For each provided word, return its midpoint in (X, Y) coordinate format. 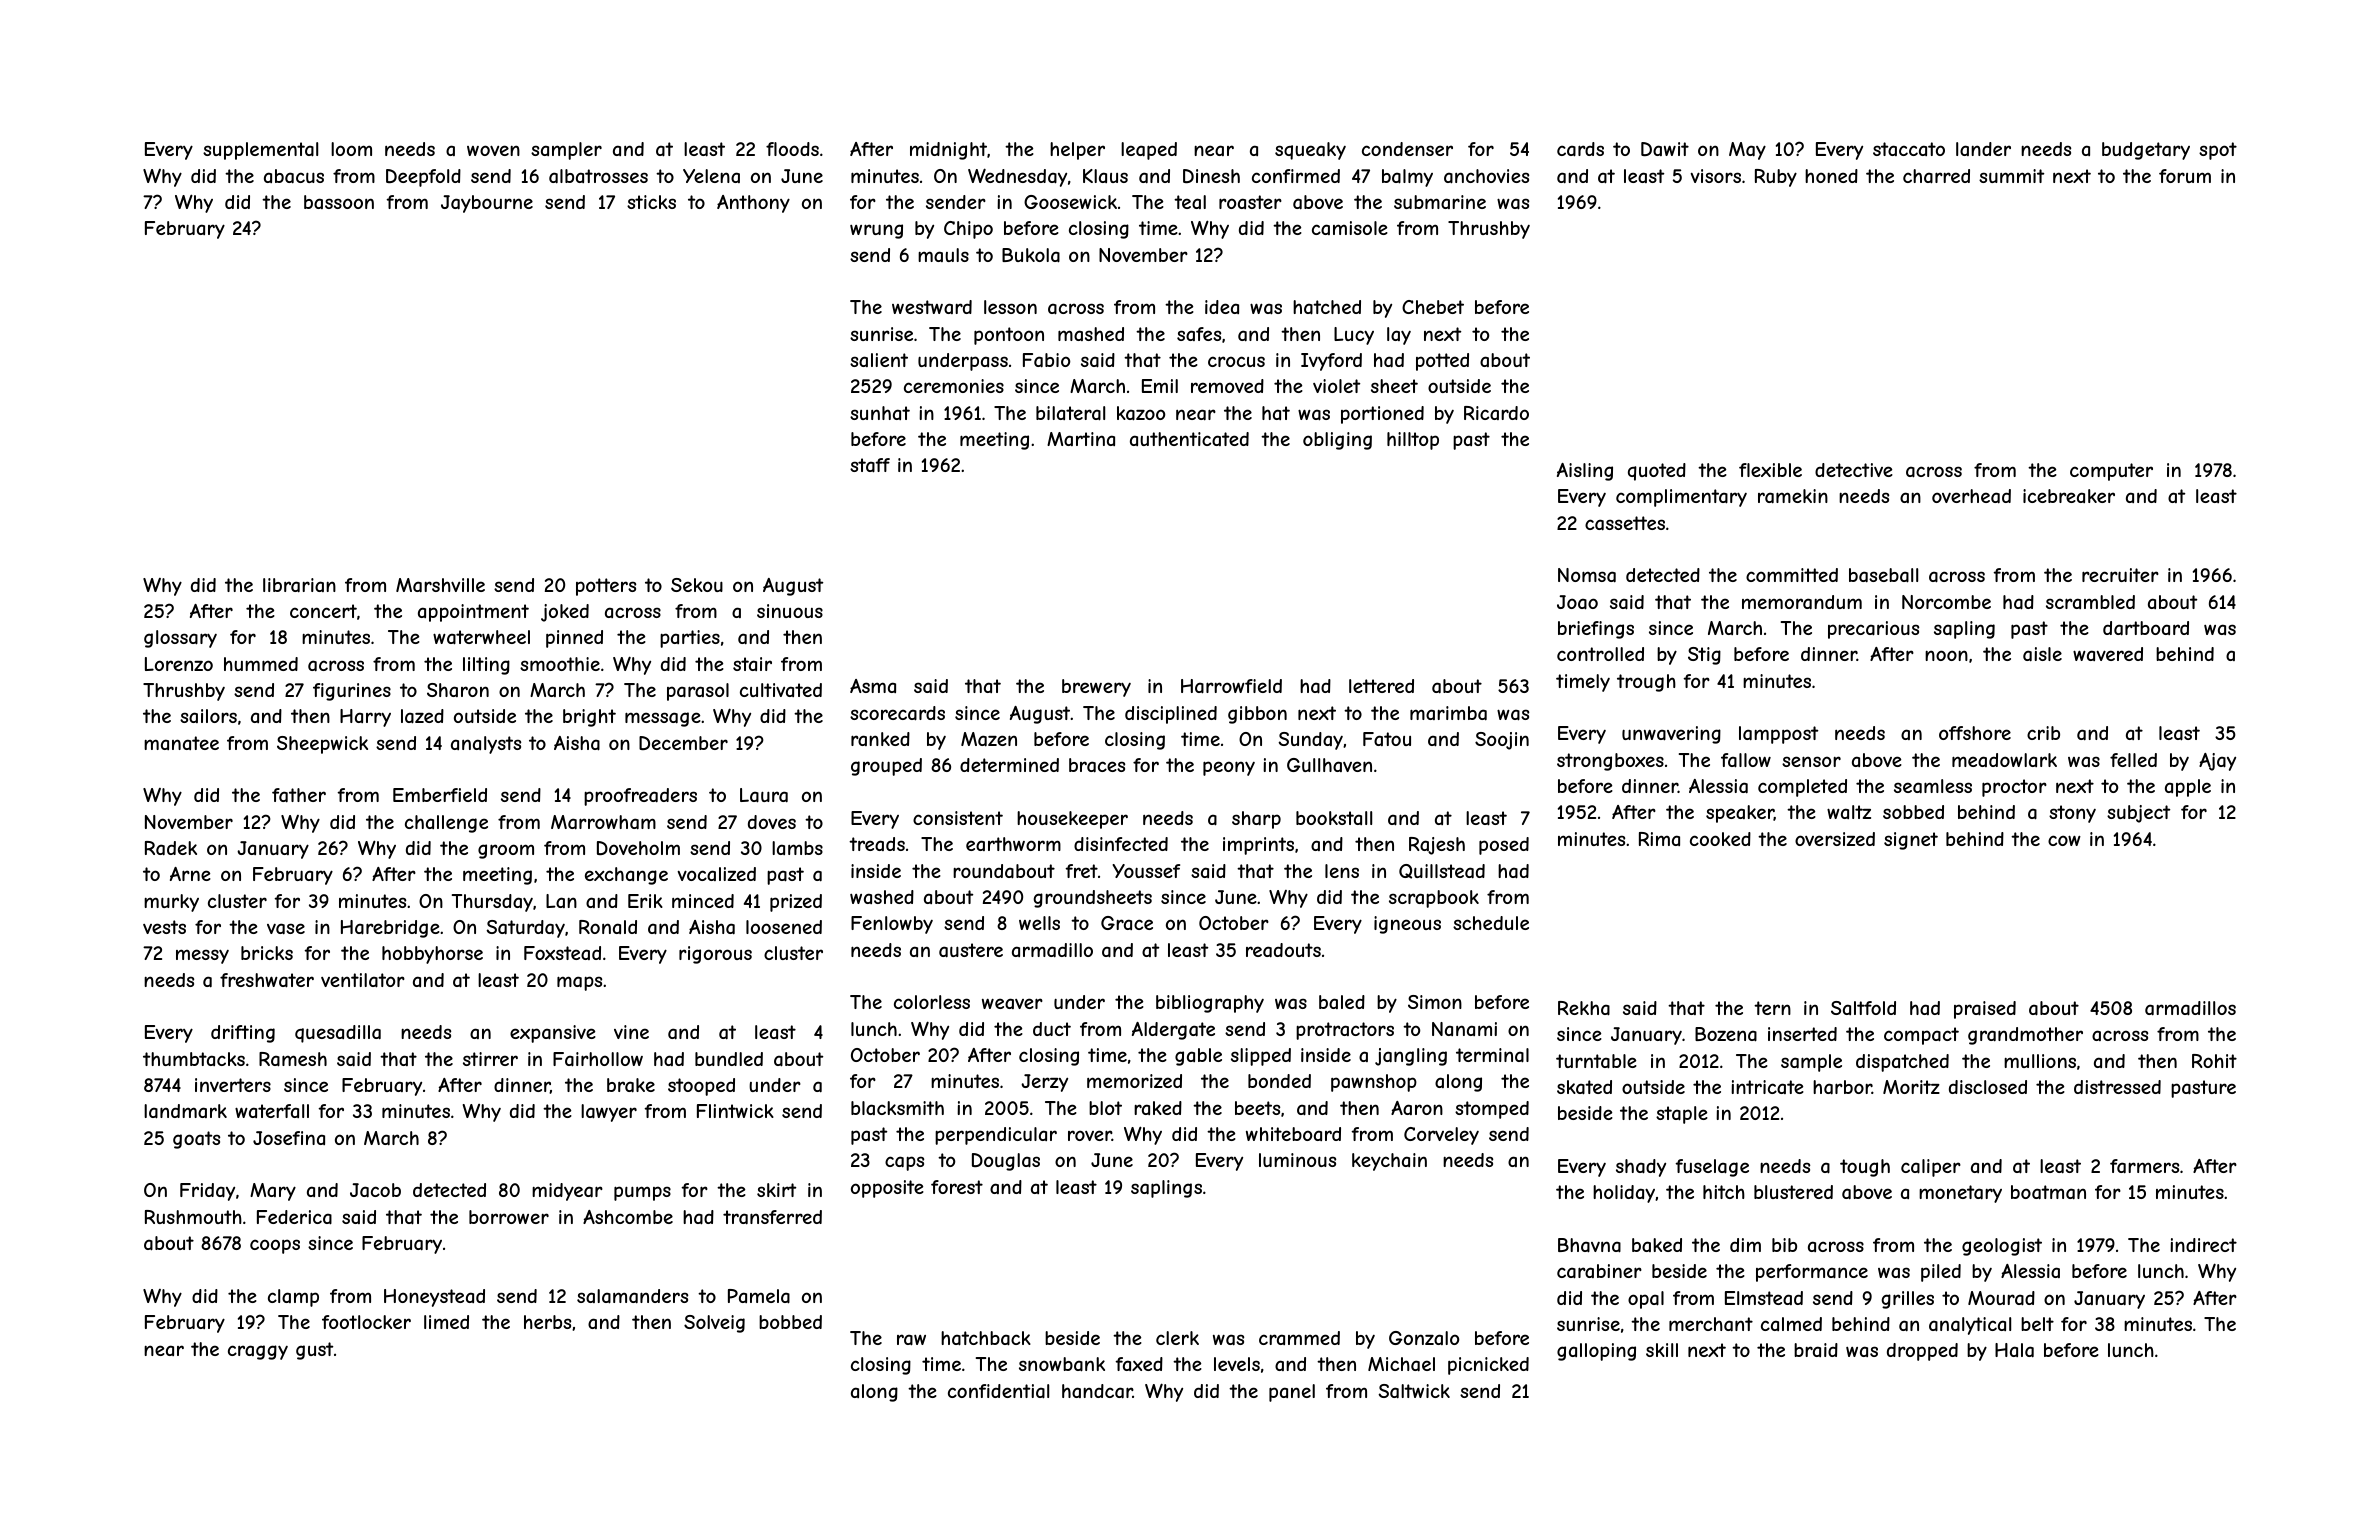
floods (792, 149)
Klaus (1105, 176)
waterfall (272, 1111)
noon (1946, 655)
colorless (932, 1002)
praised (1985, 1010)
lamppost (1778, 735)
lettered (1381, 686)
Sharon (458, 690)
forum (2185, 176)
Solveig (714, 1324)
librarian (299, 585)
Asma (873, 686)
